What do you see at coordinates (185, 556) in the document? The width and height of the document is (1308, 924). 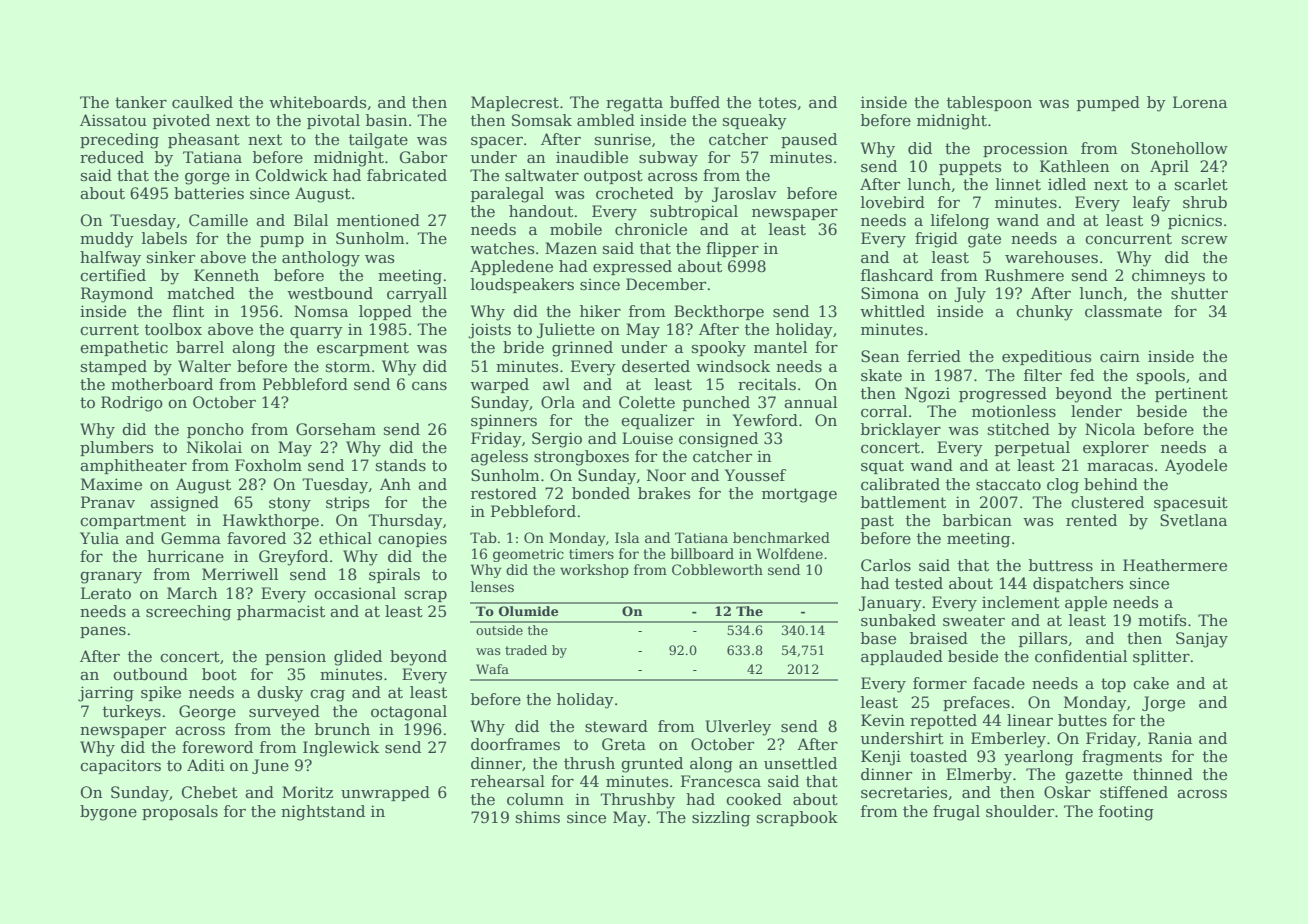 I see `hurricane` at bounding box center [185, 556].
